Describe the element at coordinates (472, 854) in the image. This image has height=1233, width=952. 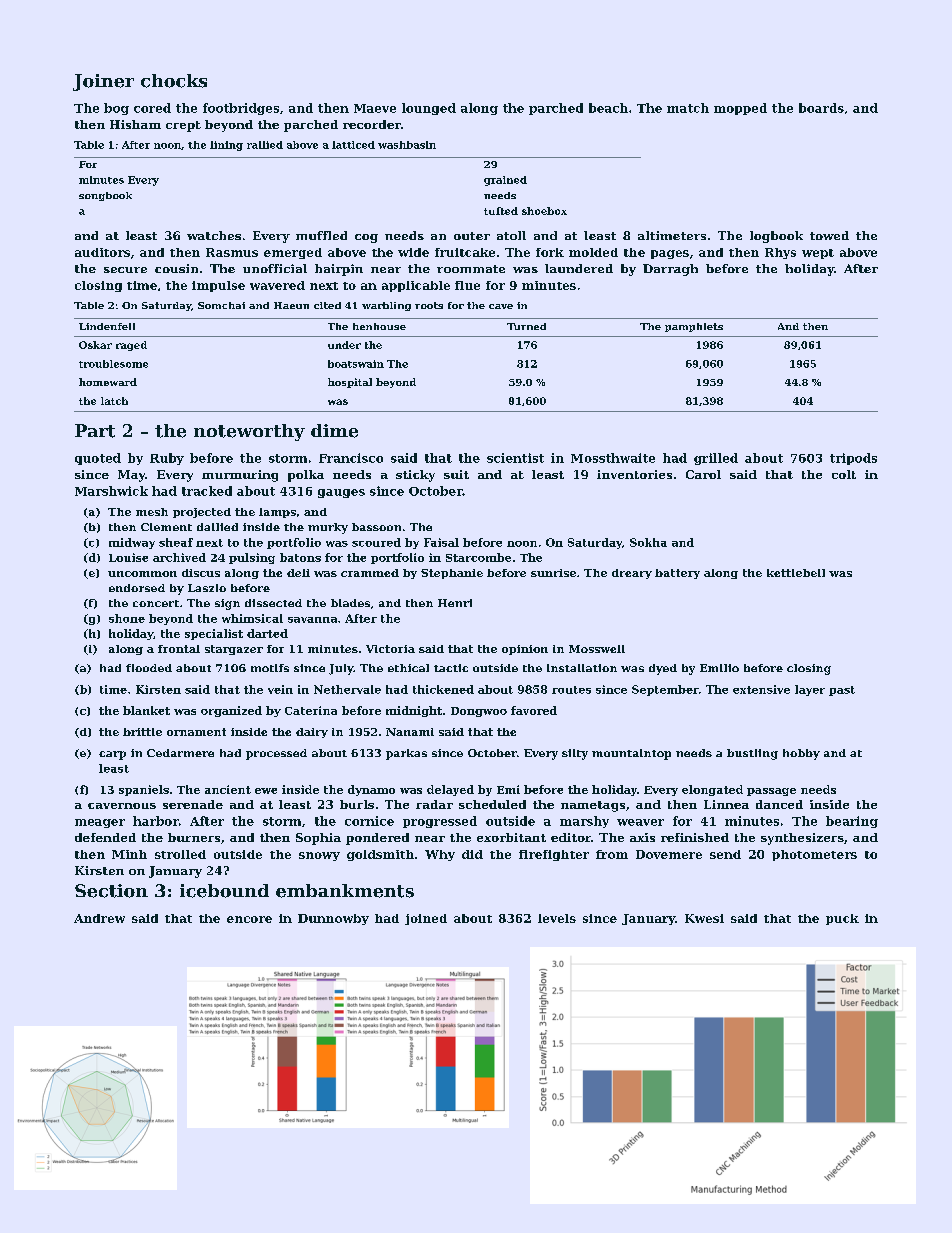
I see `did` at that location.
